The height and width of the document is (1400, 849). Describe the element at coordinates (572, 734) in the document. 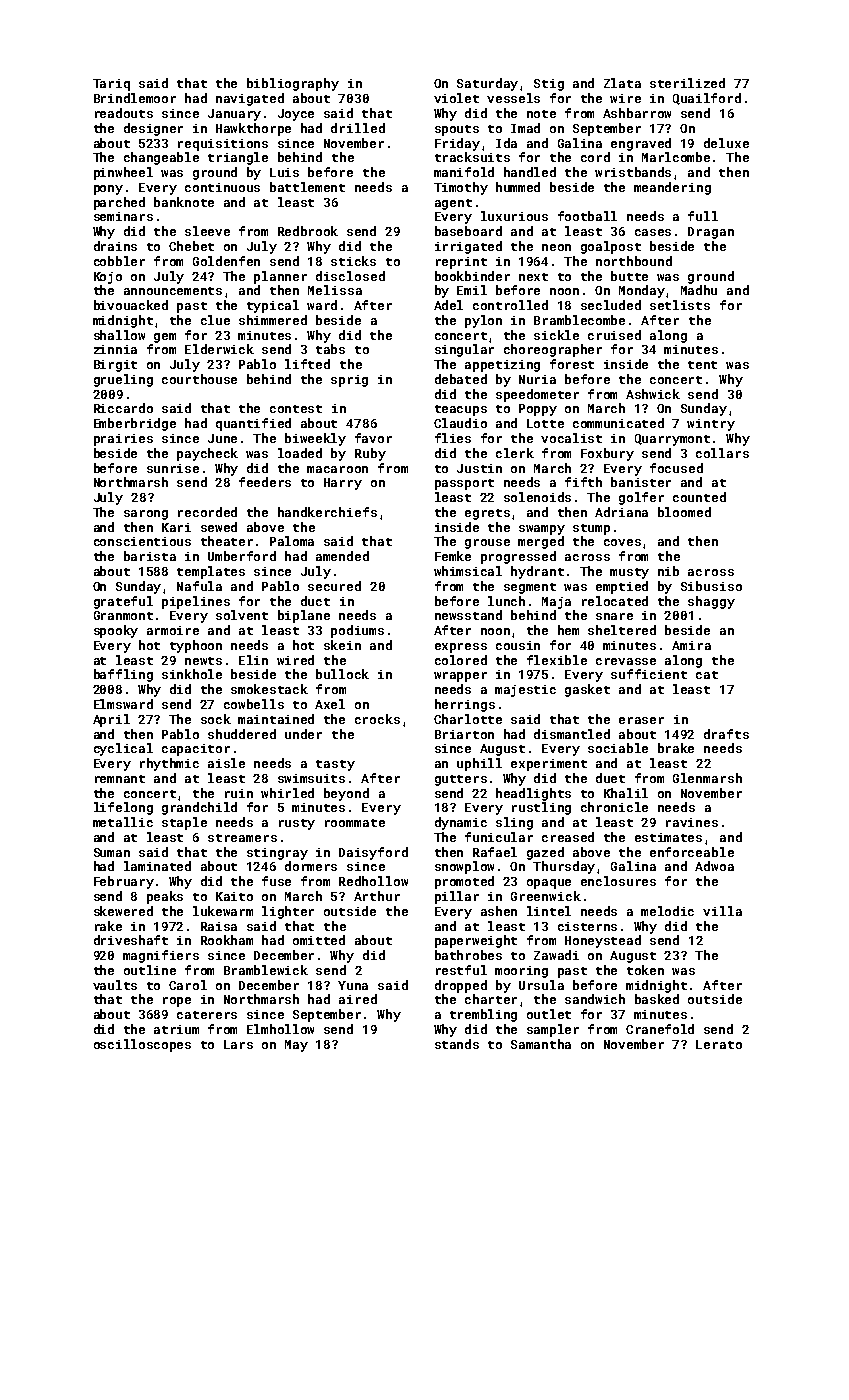

I see `dismantled` at that location.
